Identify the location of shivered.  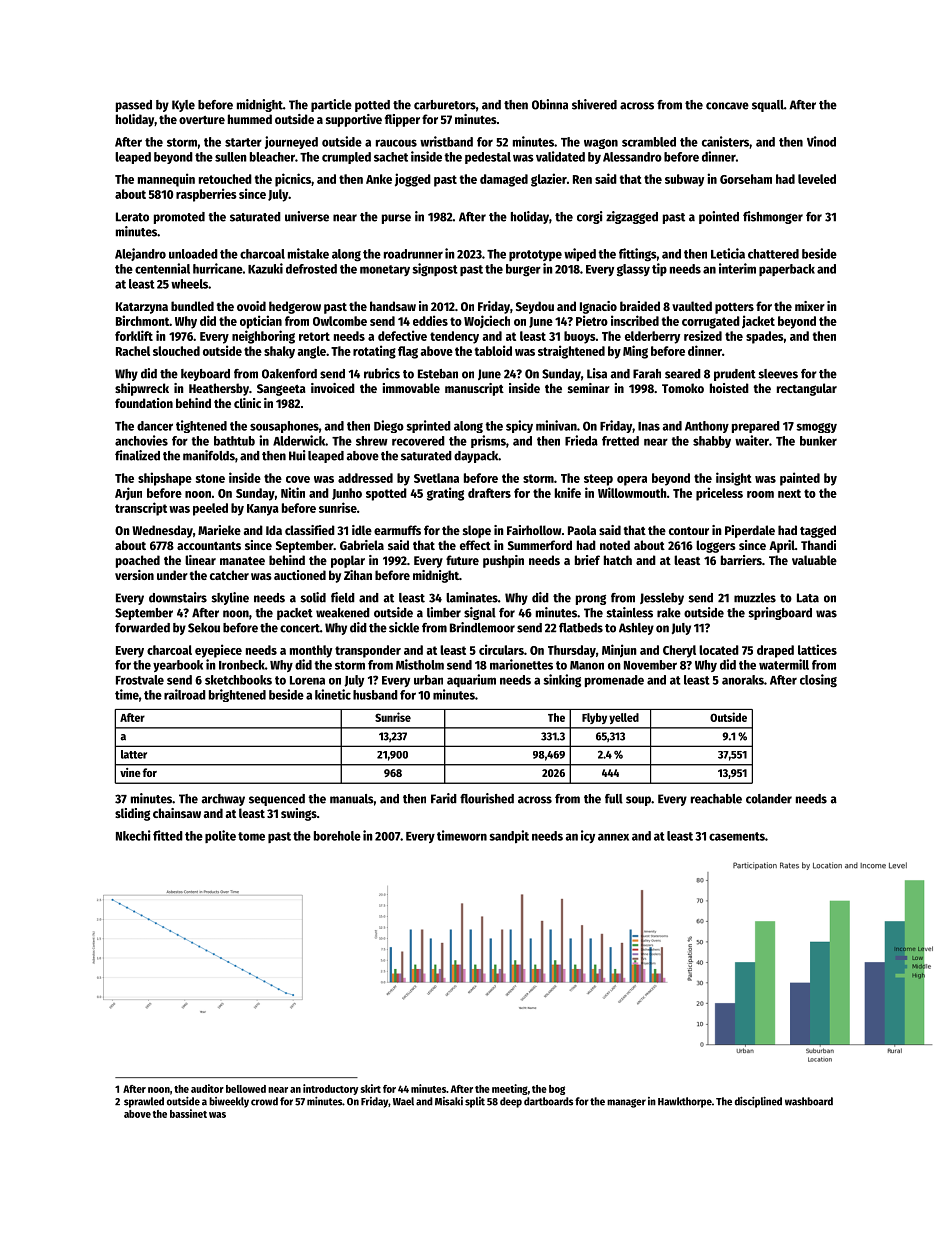
(594, 104).
